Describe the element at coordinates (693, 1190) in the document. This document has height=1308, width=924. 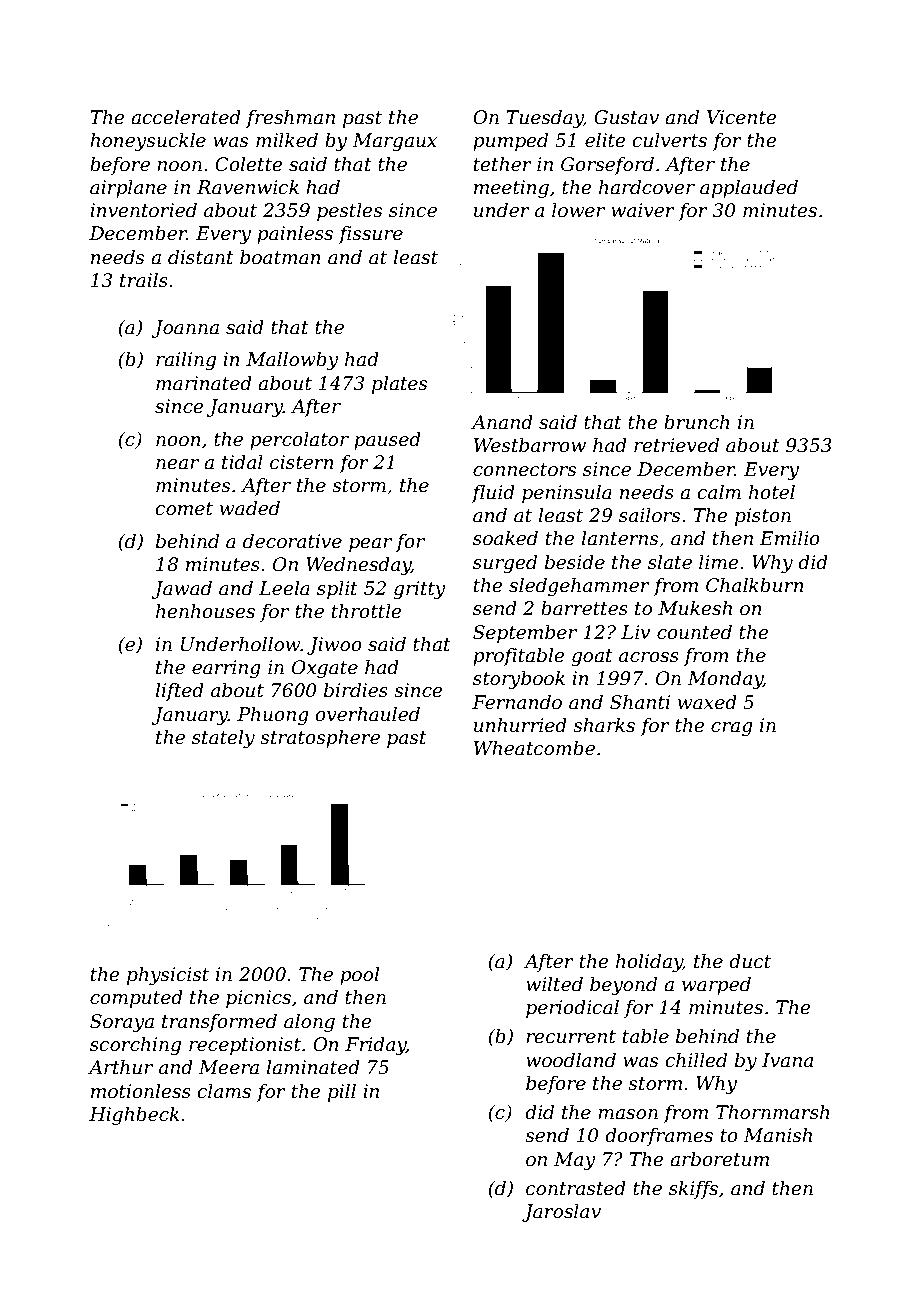
I see `skiffs` at that location.
